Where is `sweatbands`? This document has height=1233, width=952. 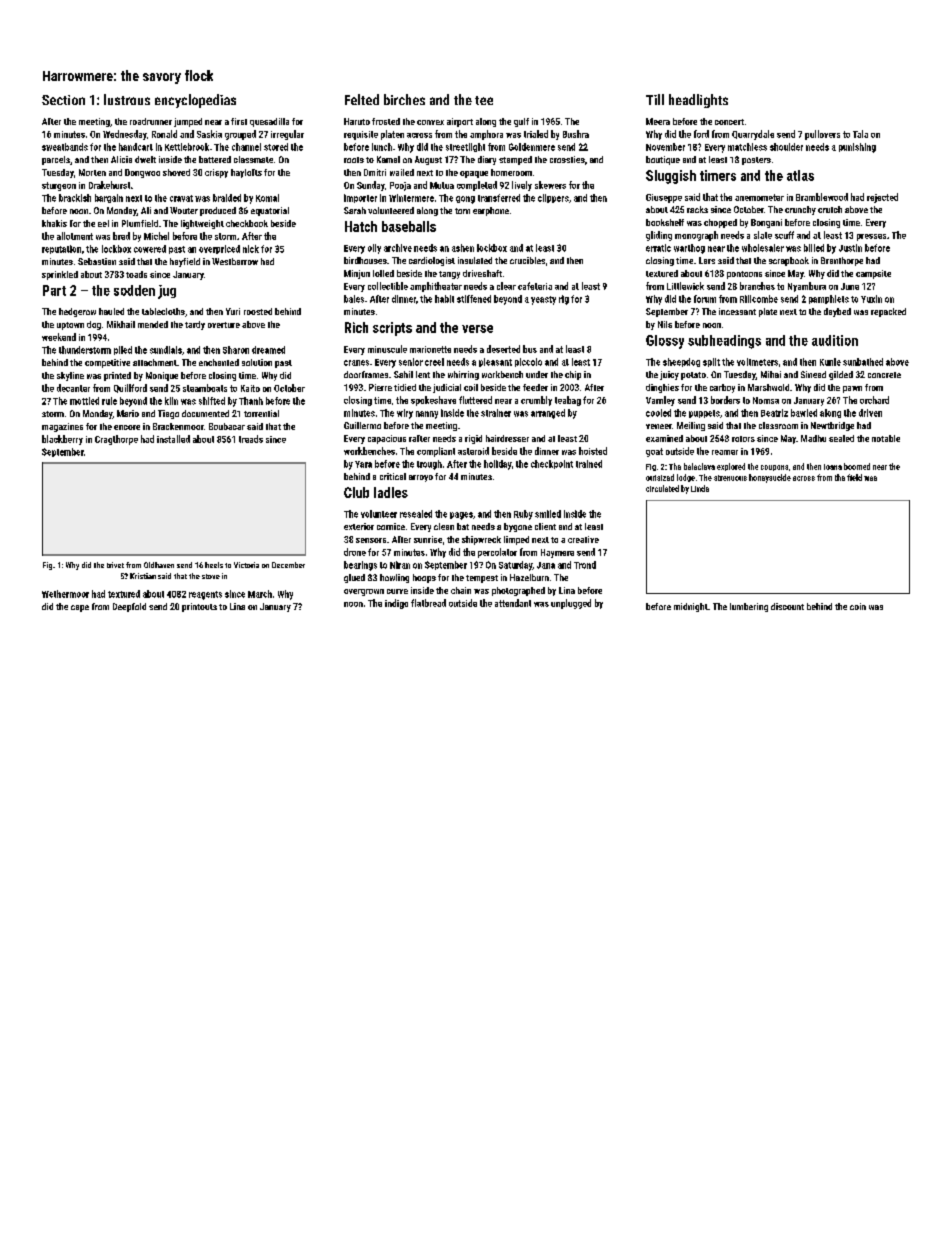
sweatbands is located at coordinates (65, 147).
